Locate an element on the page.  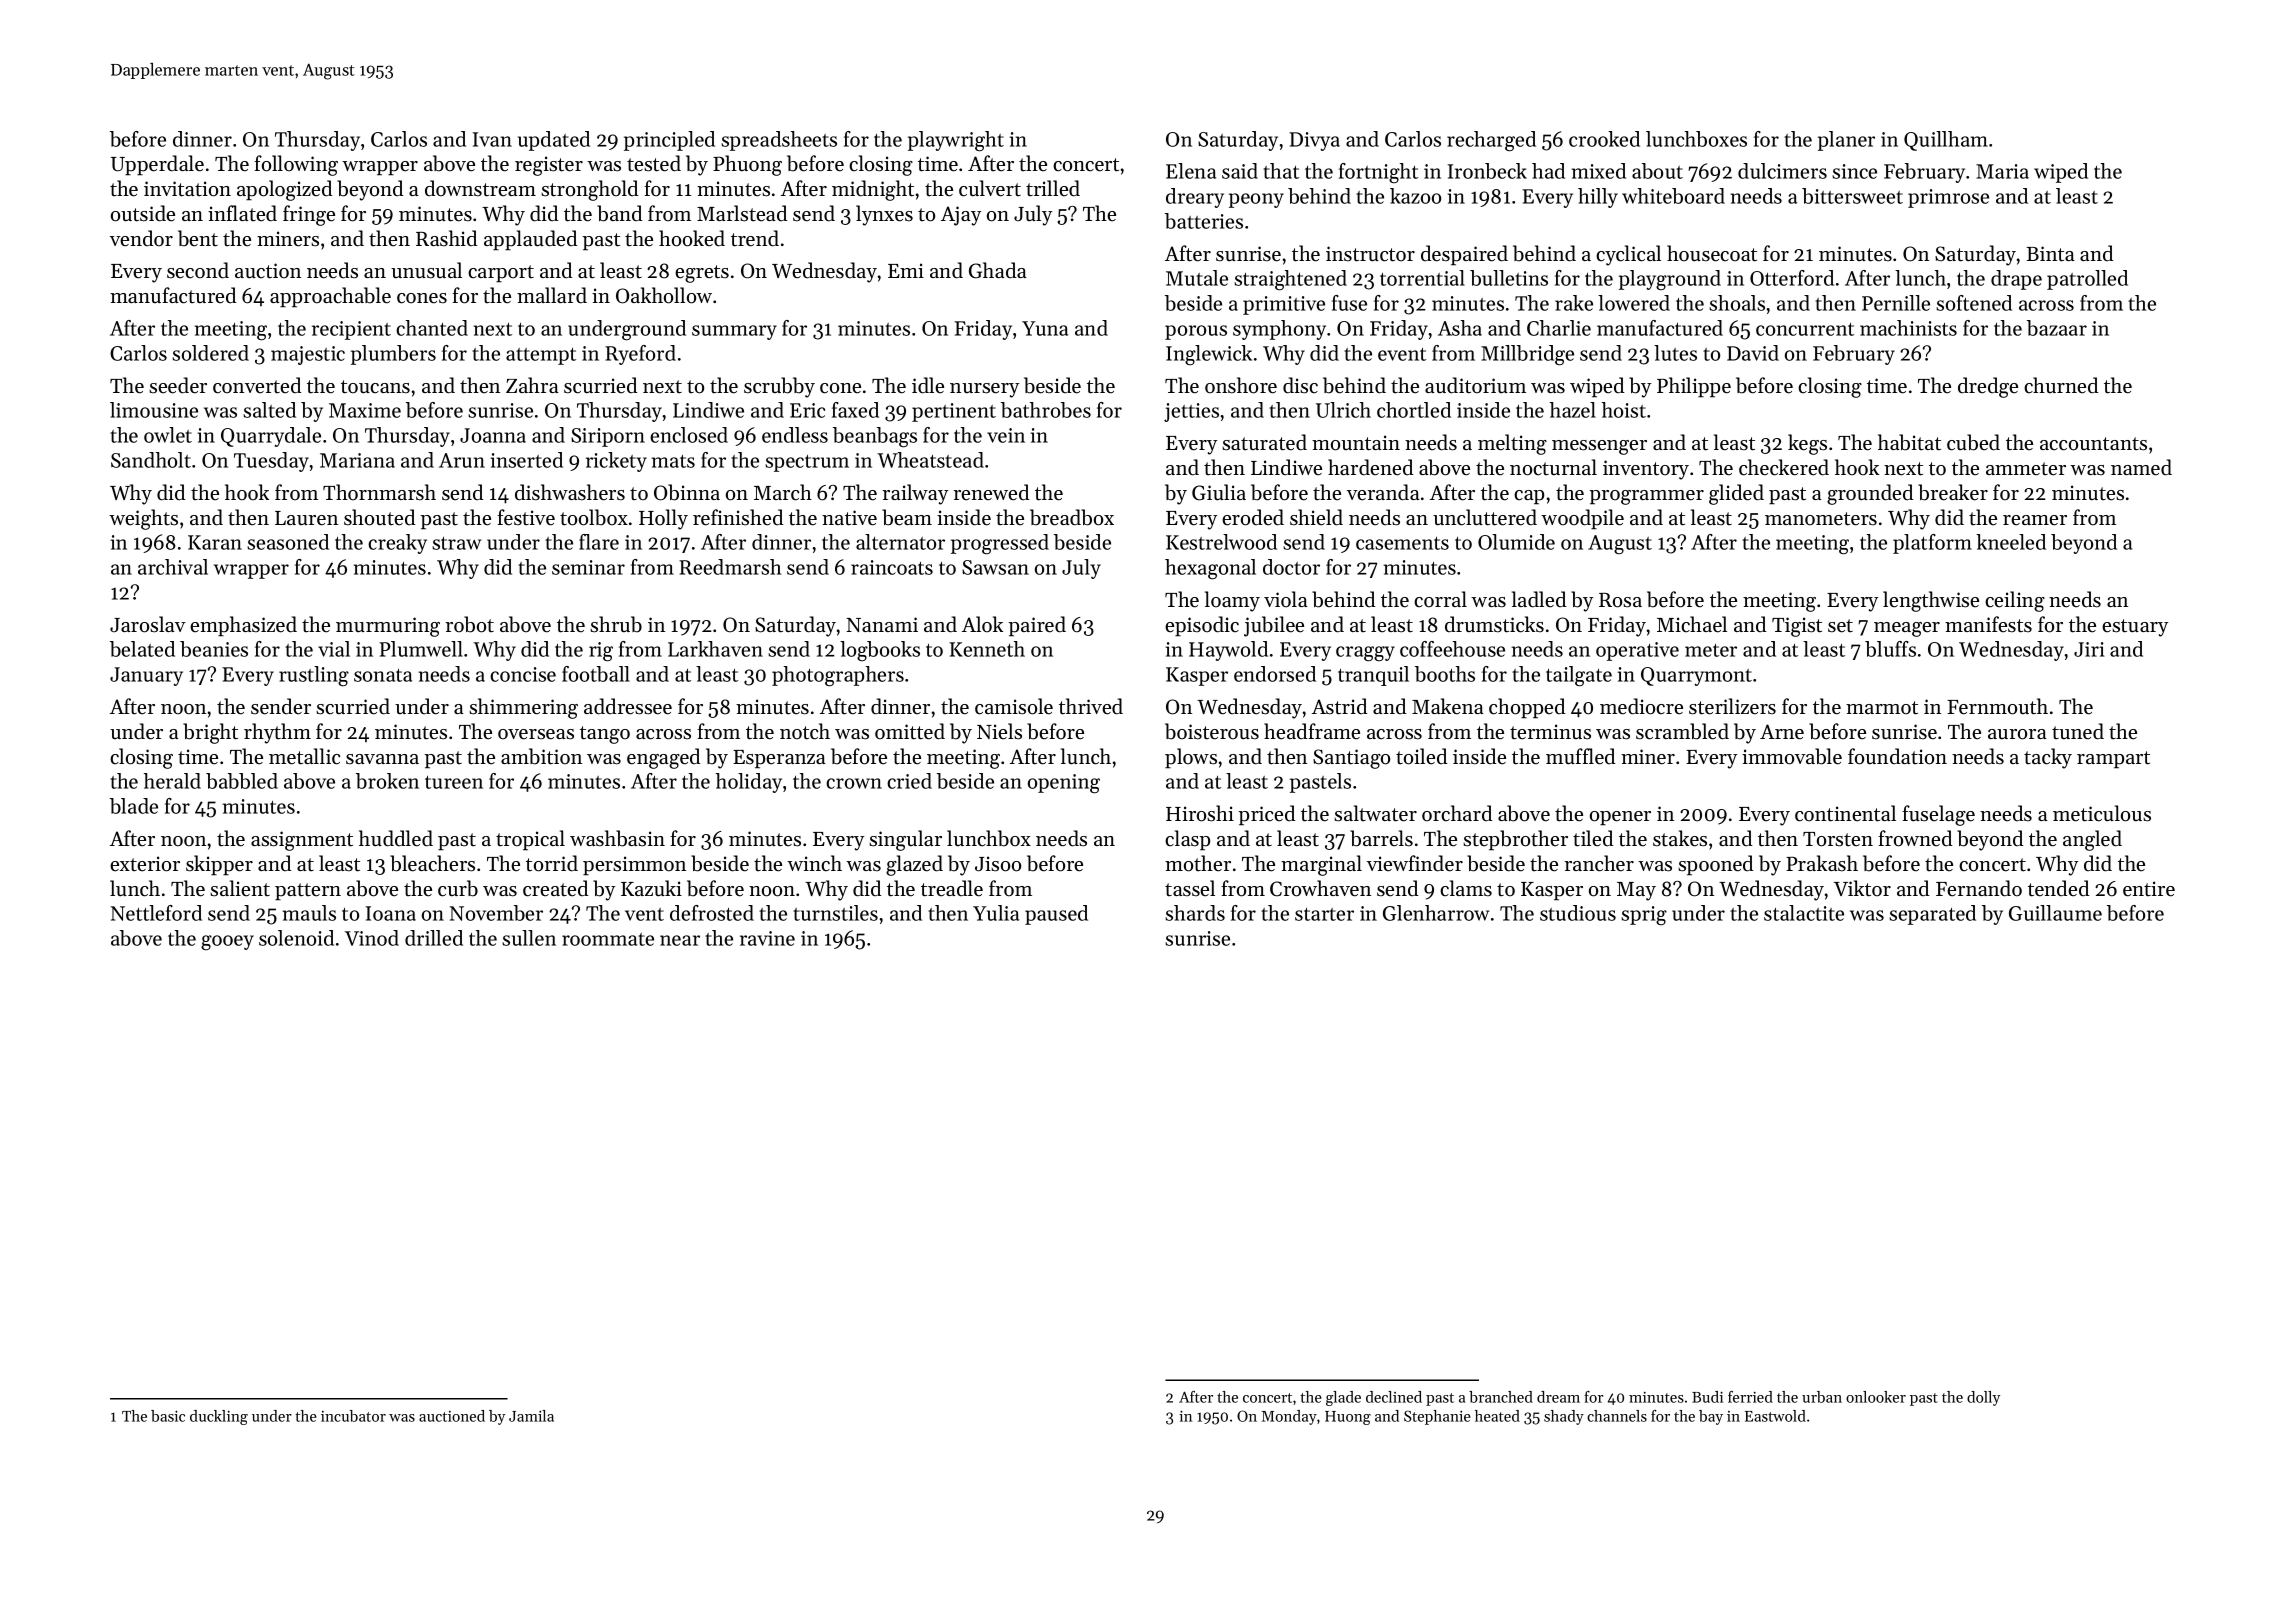
duckling is located at coordinates (219, 1417).
